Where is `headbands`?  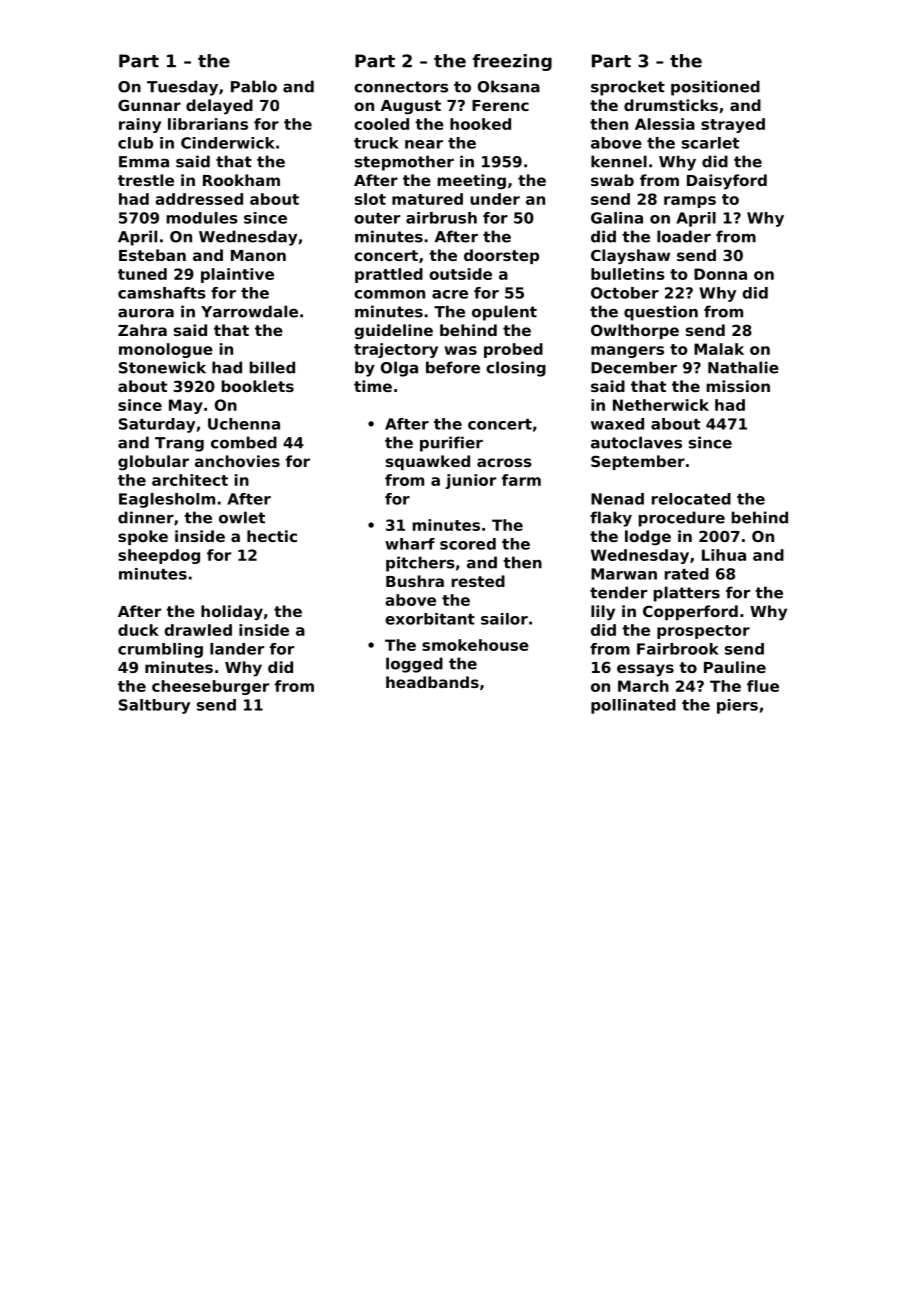
headbands is located at coordinates (432, 682).
